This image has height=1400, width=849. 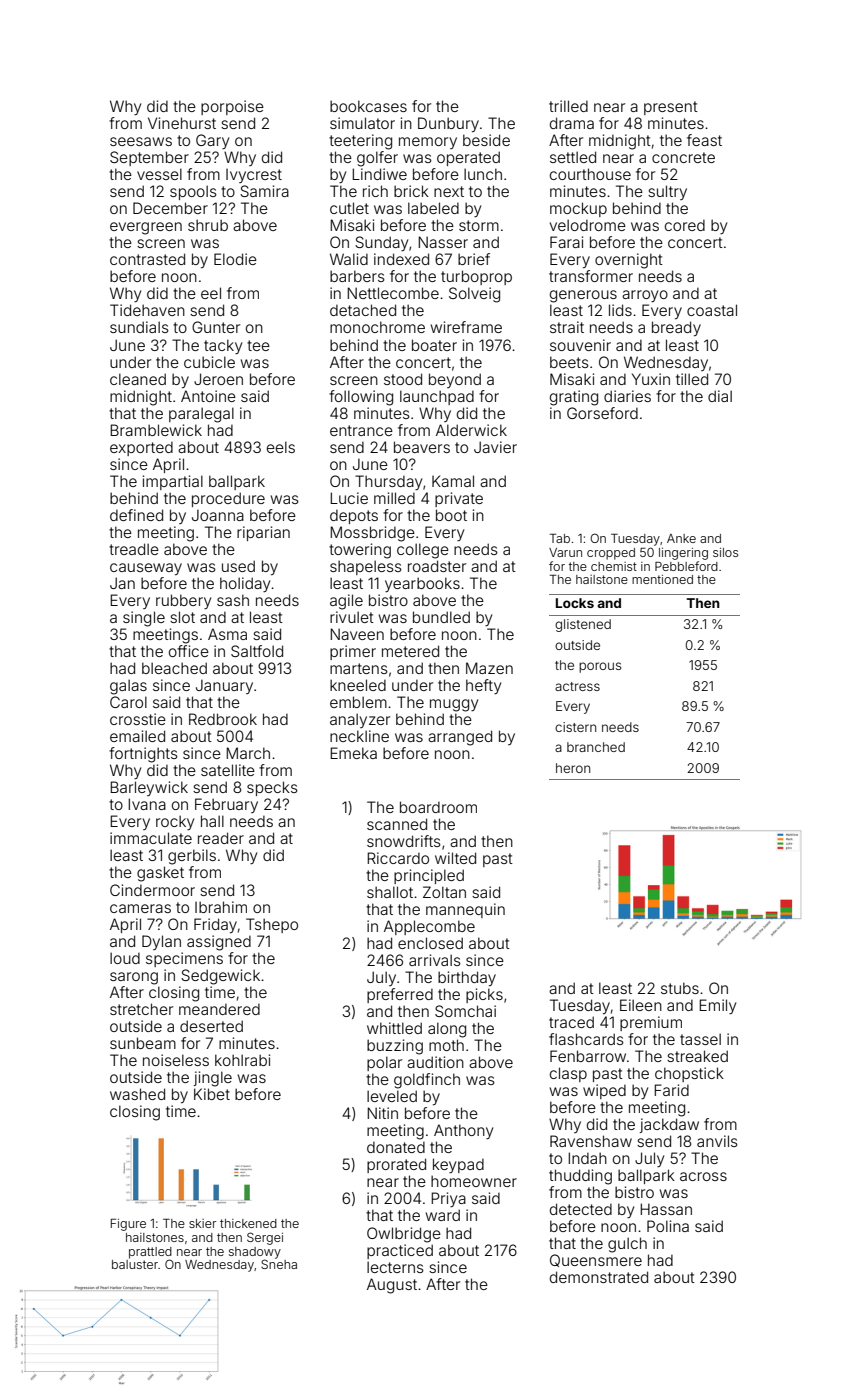 I want to click on sultry, so click(x=667, y=192).
